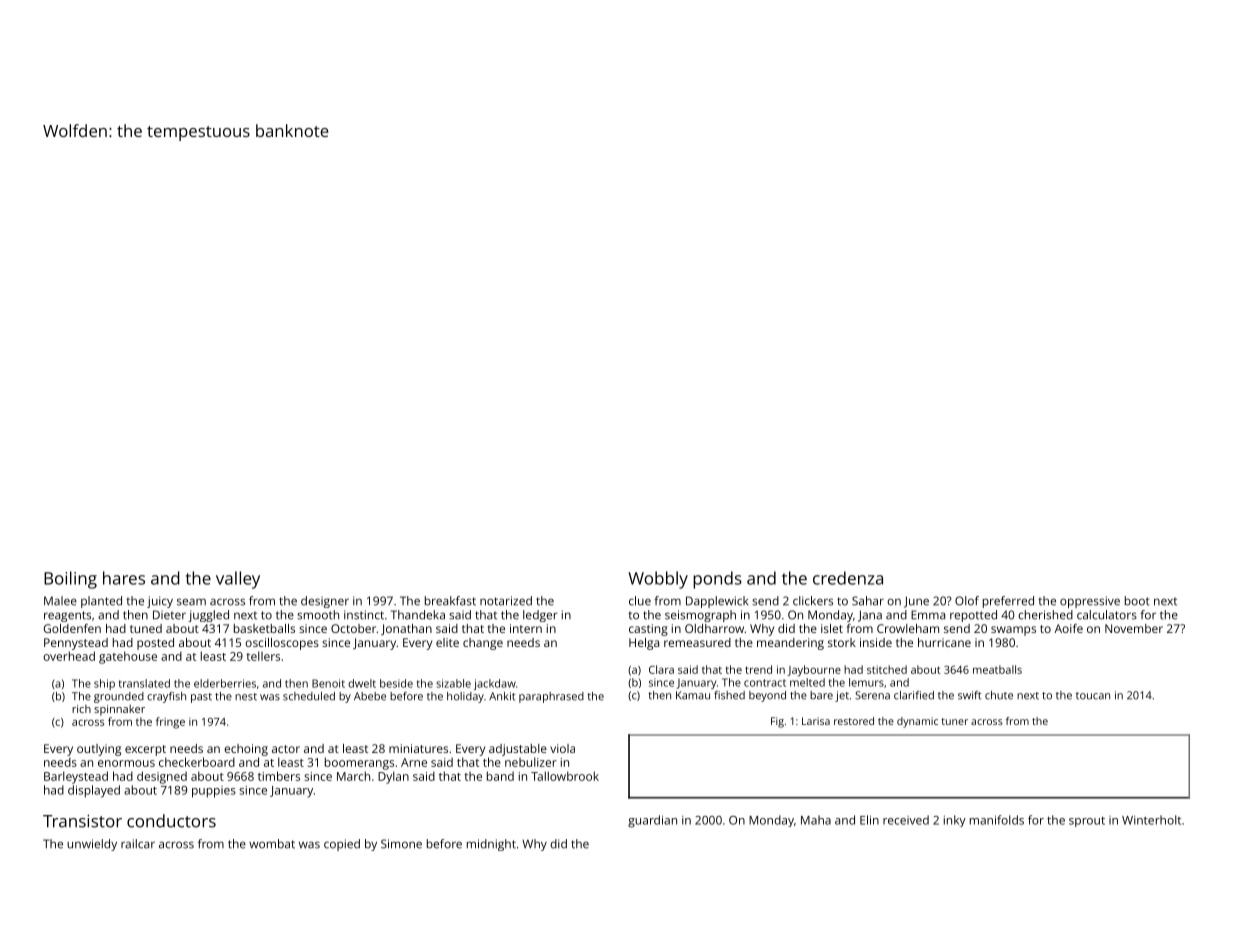  What do you see at coordinates (225, 683) in the document?
I see `elderberries` at bounding box center [225, 683].
